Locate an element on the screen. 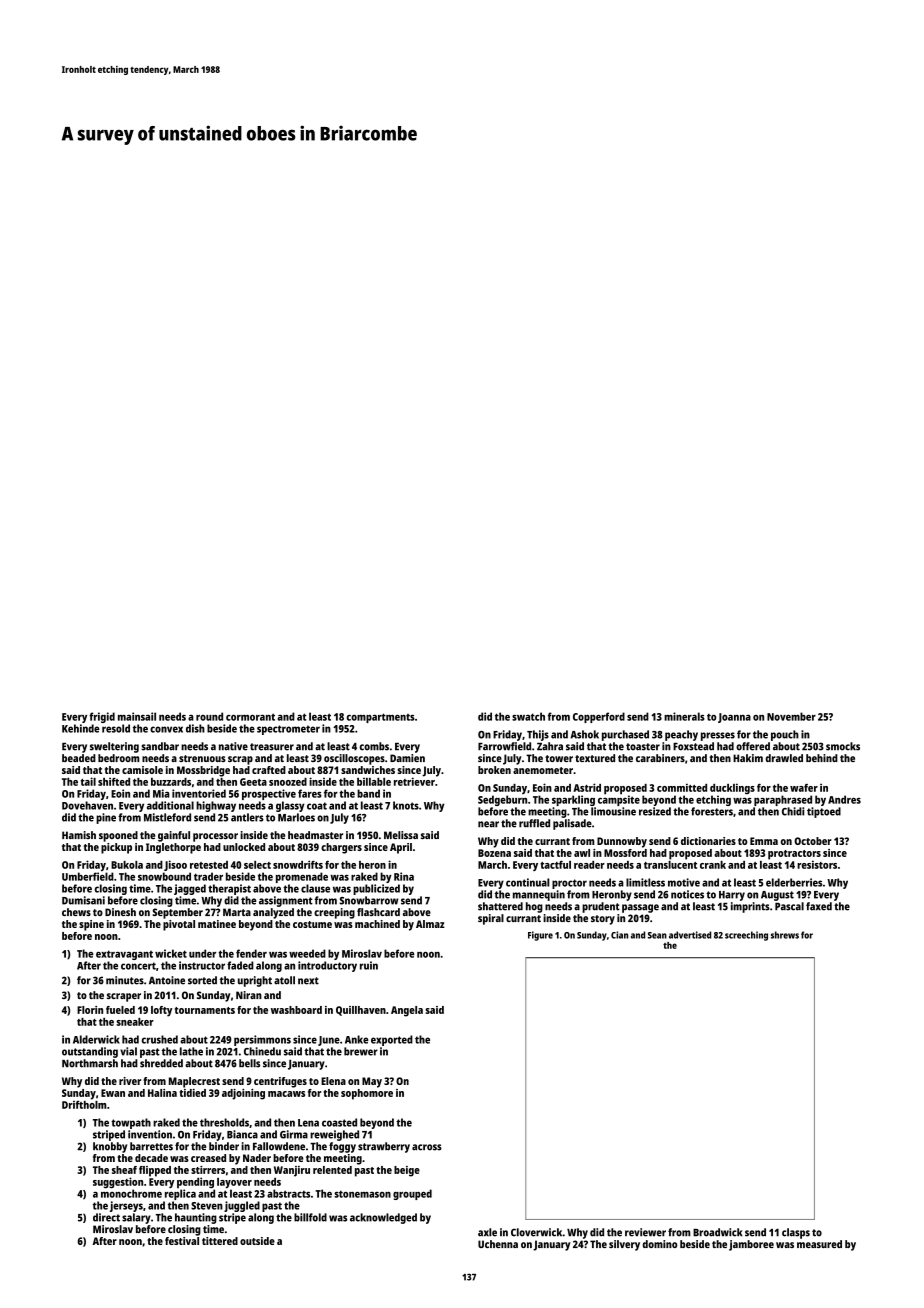 This screenshot has width=924, height=1308. swatch is located at coordinates (528, 716).
